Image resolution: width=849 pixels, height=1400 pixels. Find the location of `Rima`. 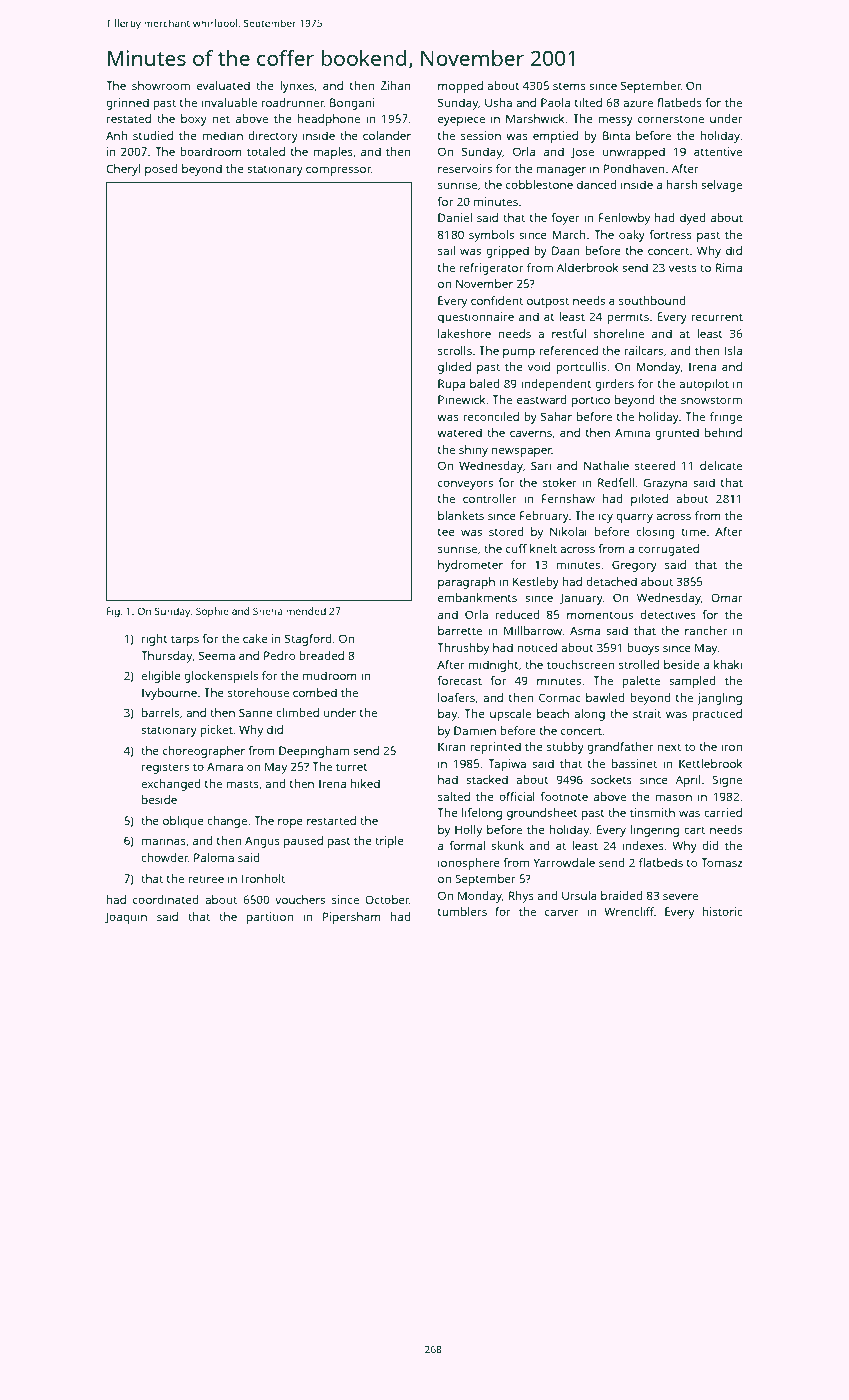

Rima is located at coordinates (728, 267).
